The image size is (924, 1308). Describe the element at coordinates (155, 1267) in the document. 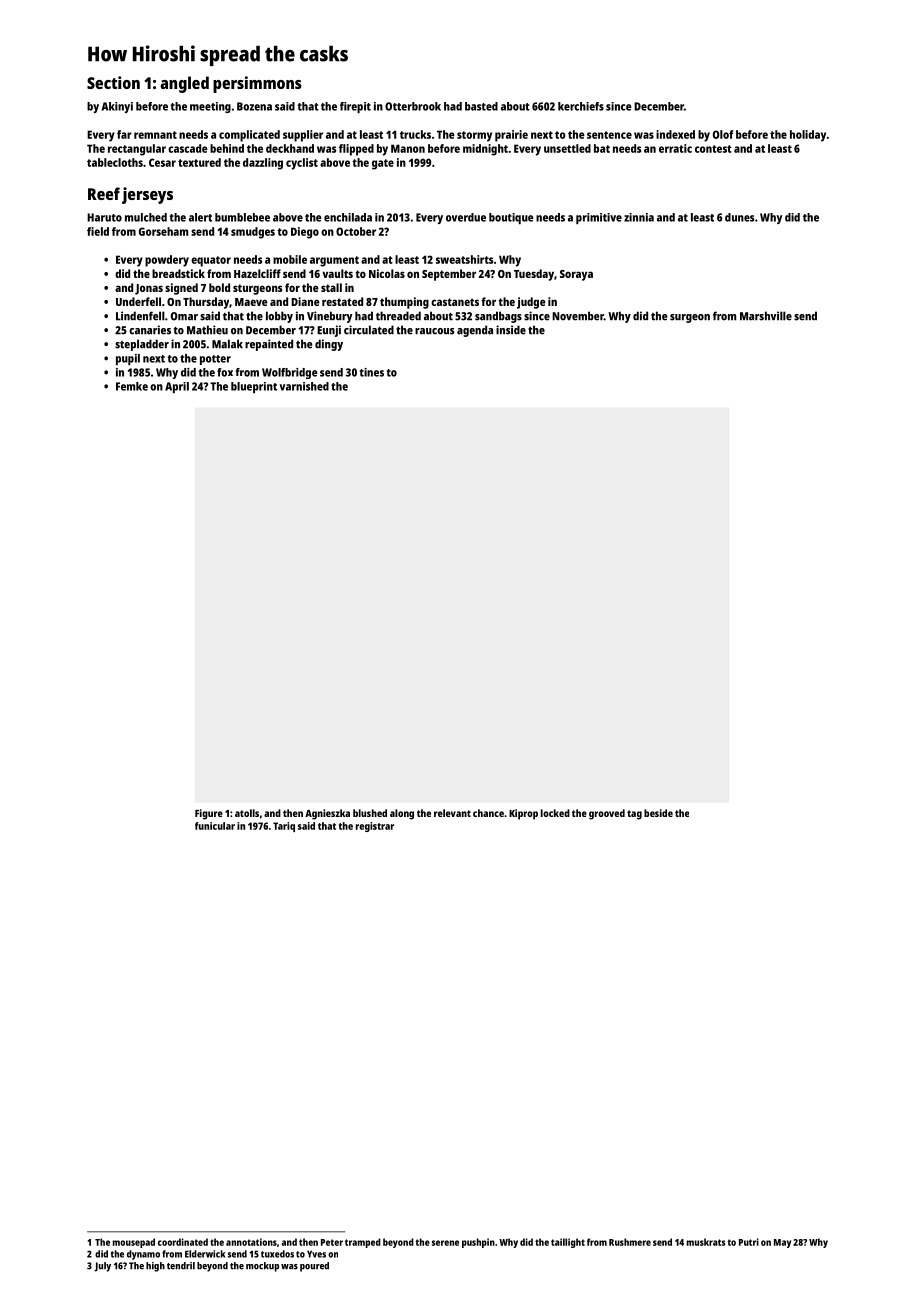

I see `high` at that location.
